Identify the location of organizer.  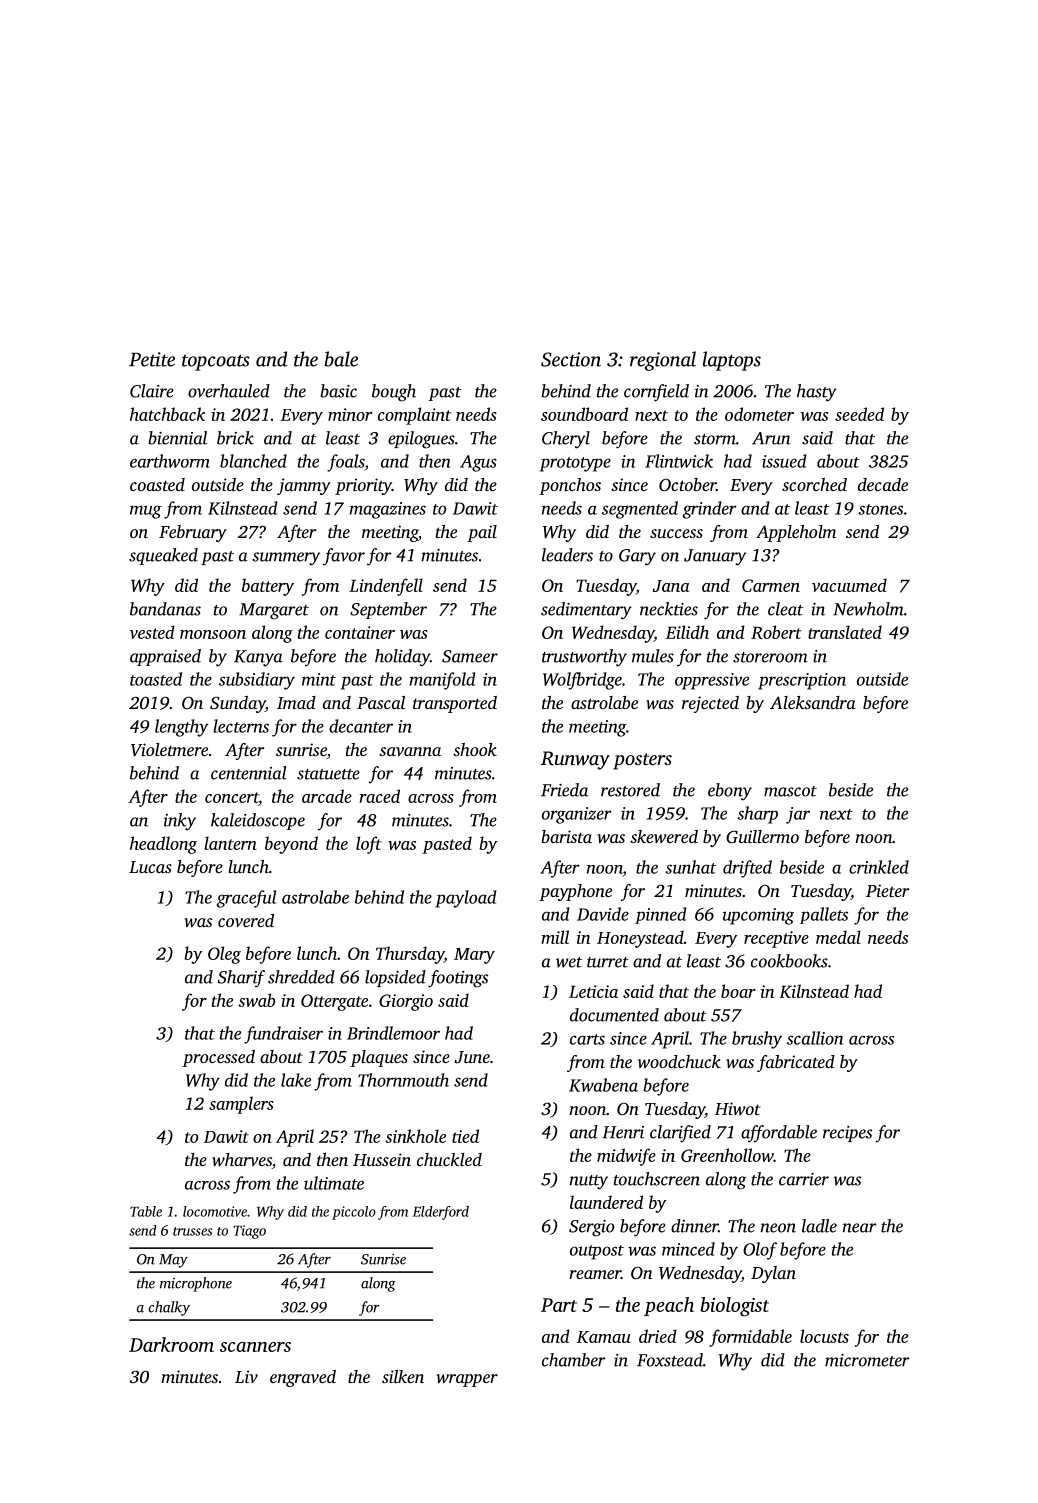
(576, 815).
